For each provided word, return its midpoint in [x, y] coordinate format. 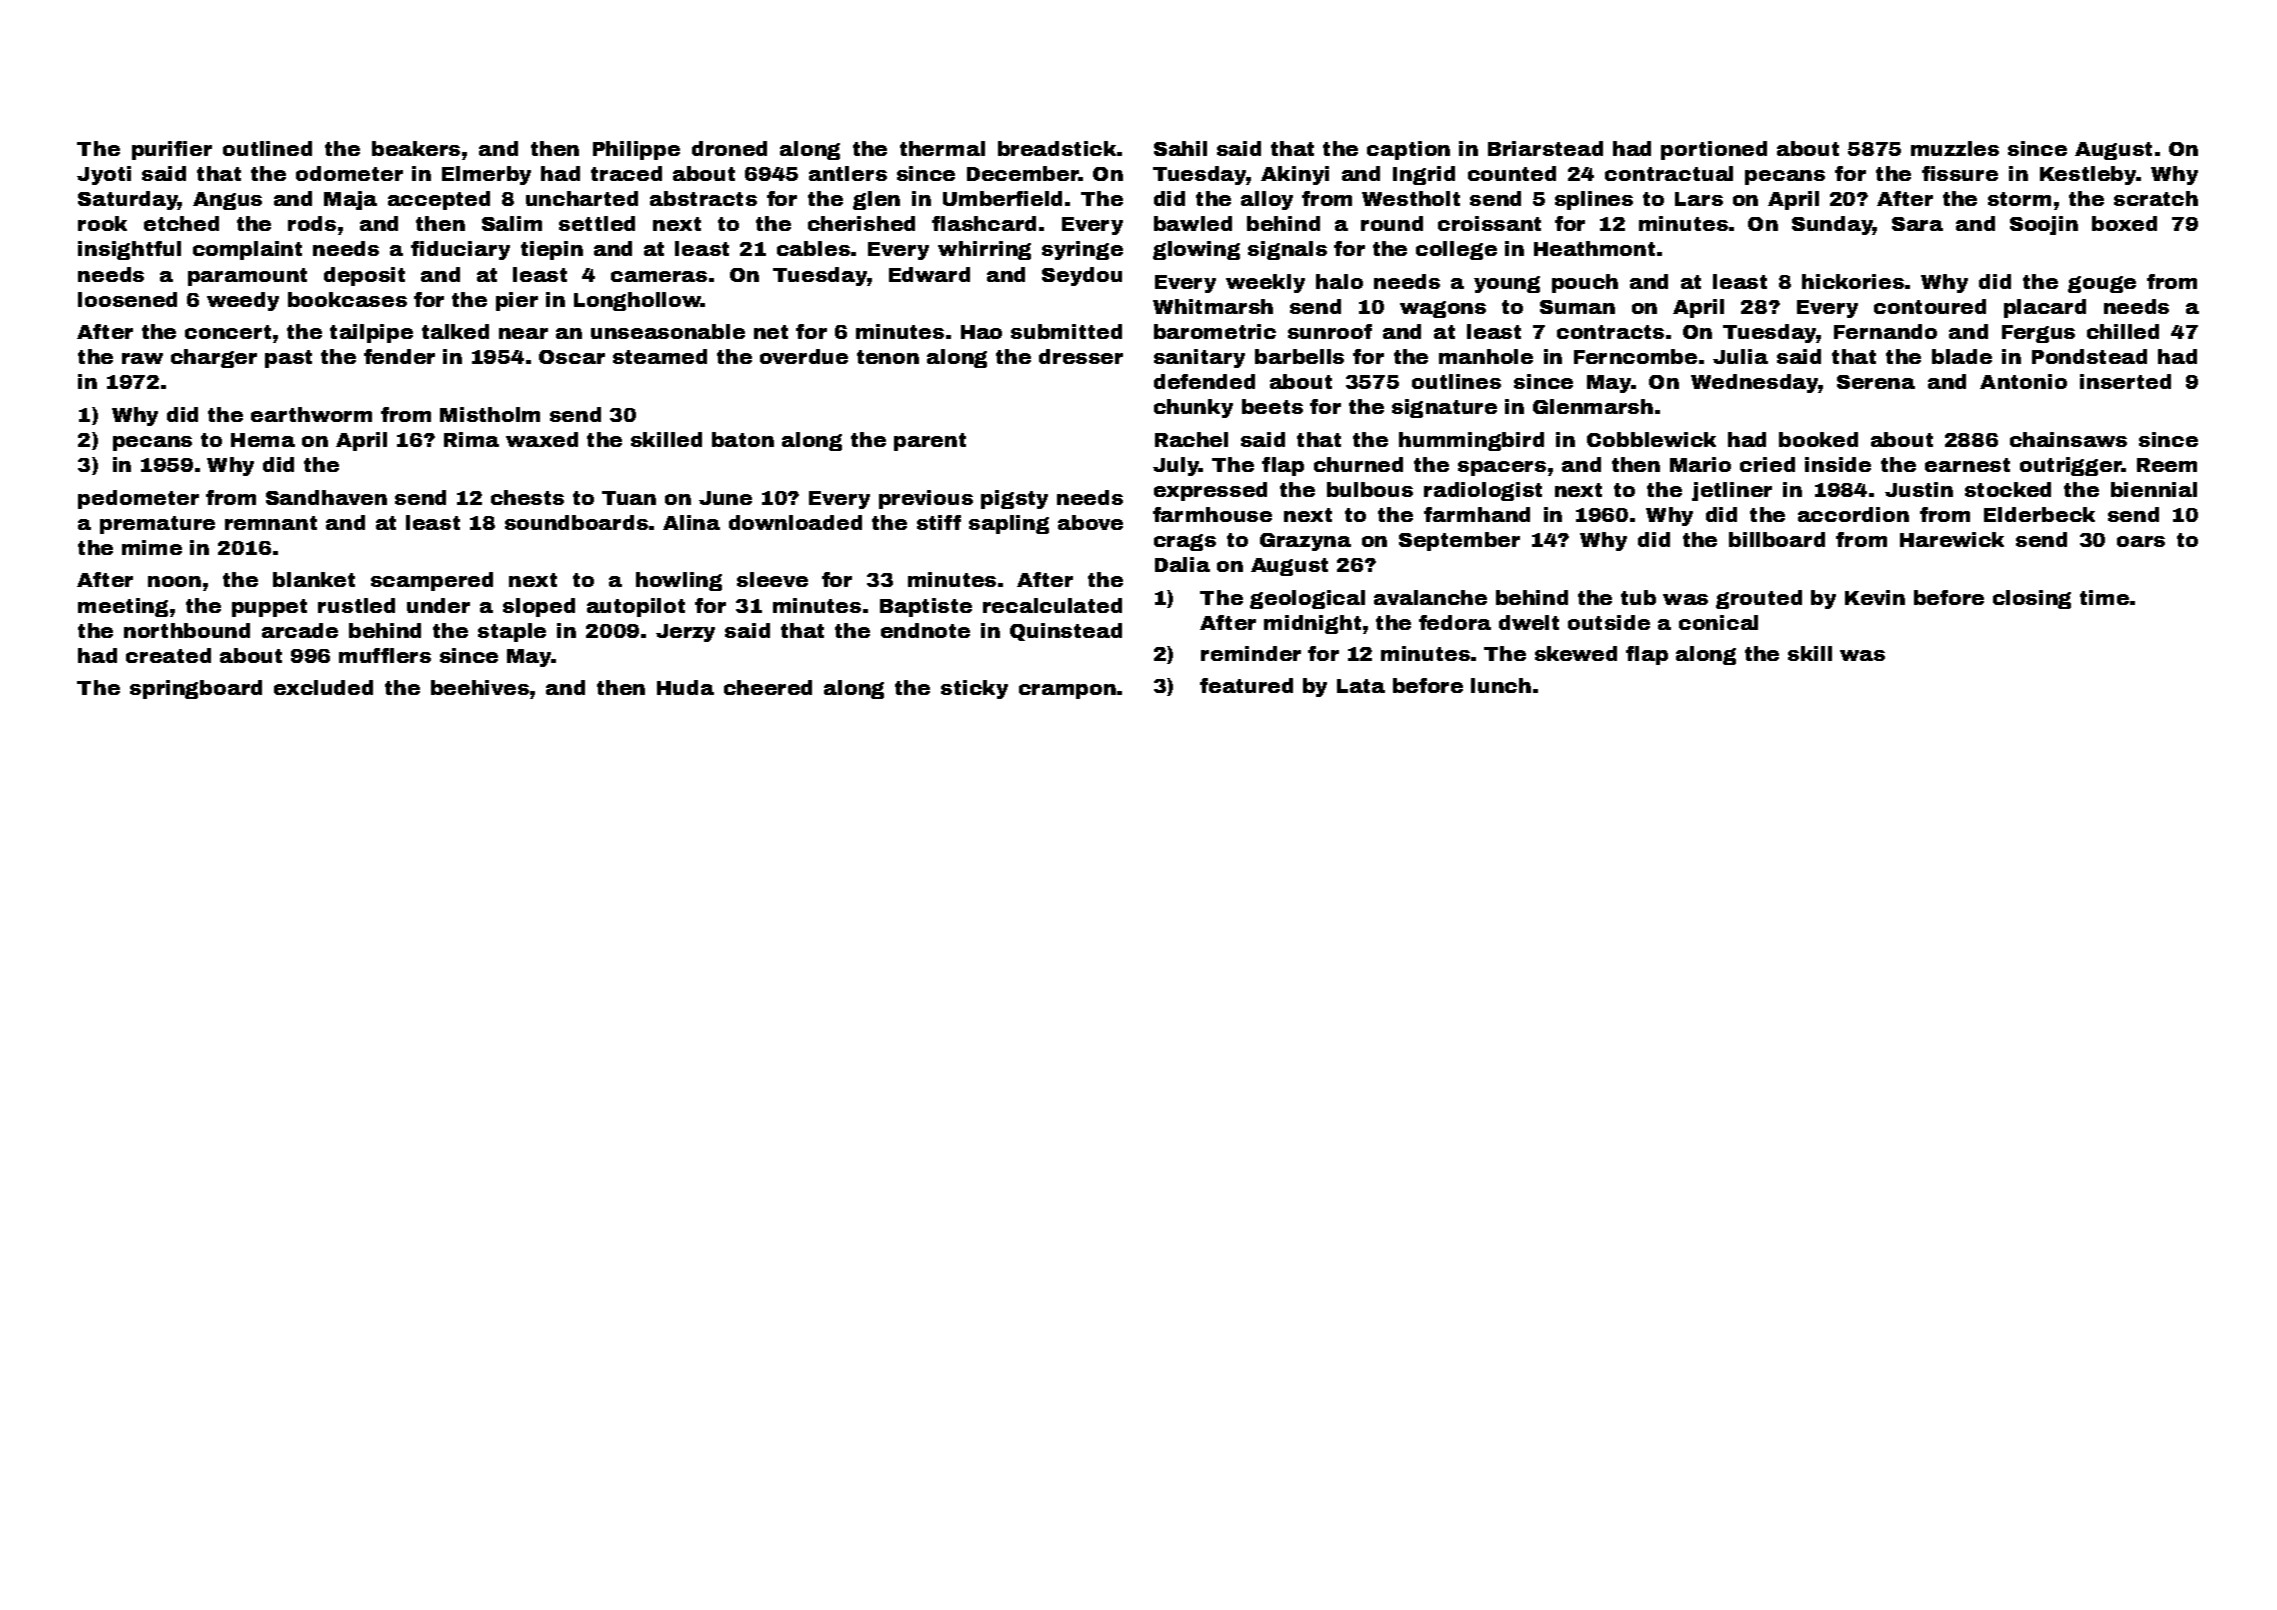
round [1392, 223]
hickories [1853, 281]
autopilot [636, 607]
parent [930, 442]
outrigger [2071, 466]
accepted [439, 200]
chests [527, 497]
